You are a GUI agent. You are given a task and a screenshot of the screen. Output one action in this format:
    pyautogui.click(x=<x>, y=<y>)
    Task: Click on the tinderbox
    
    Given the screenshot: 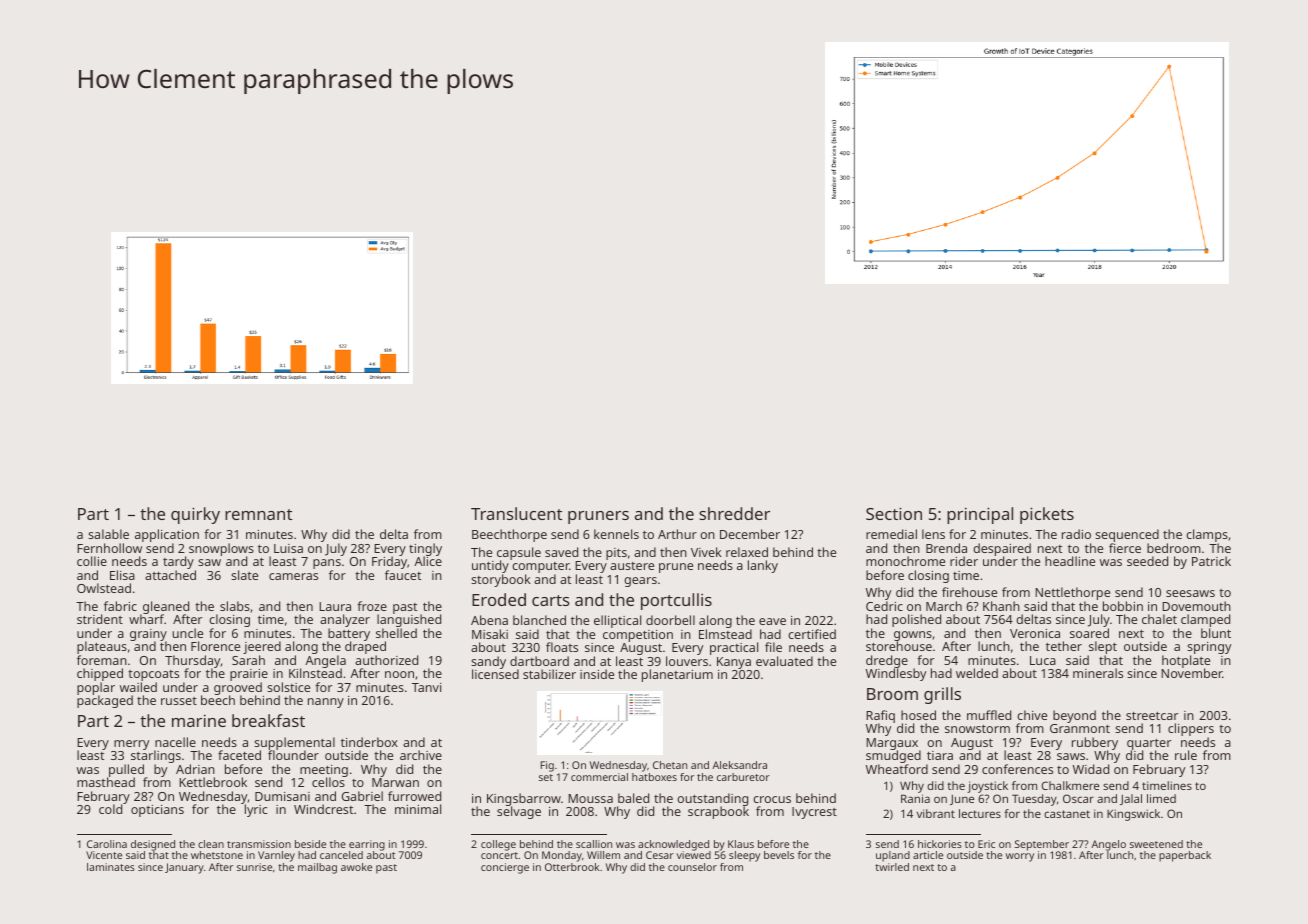 What is the action you would take?
    pyautogui.click(x=369, y=742)
